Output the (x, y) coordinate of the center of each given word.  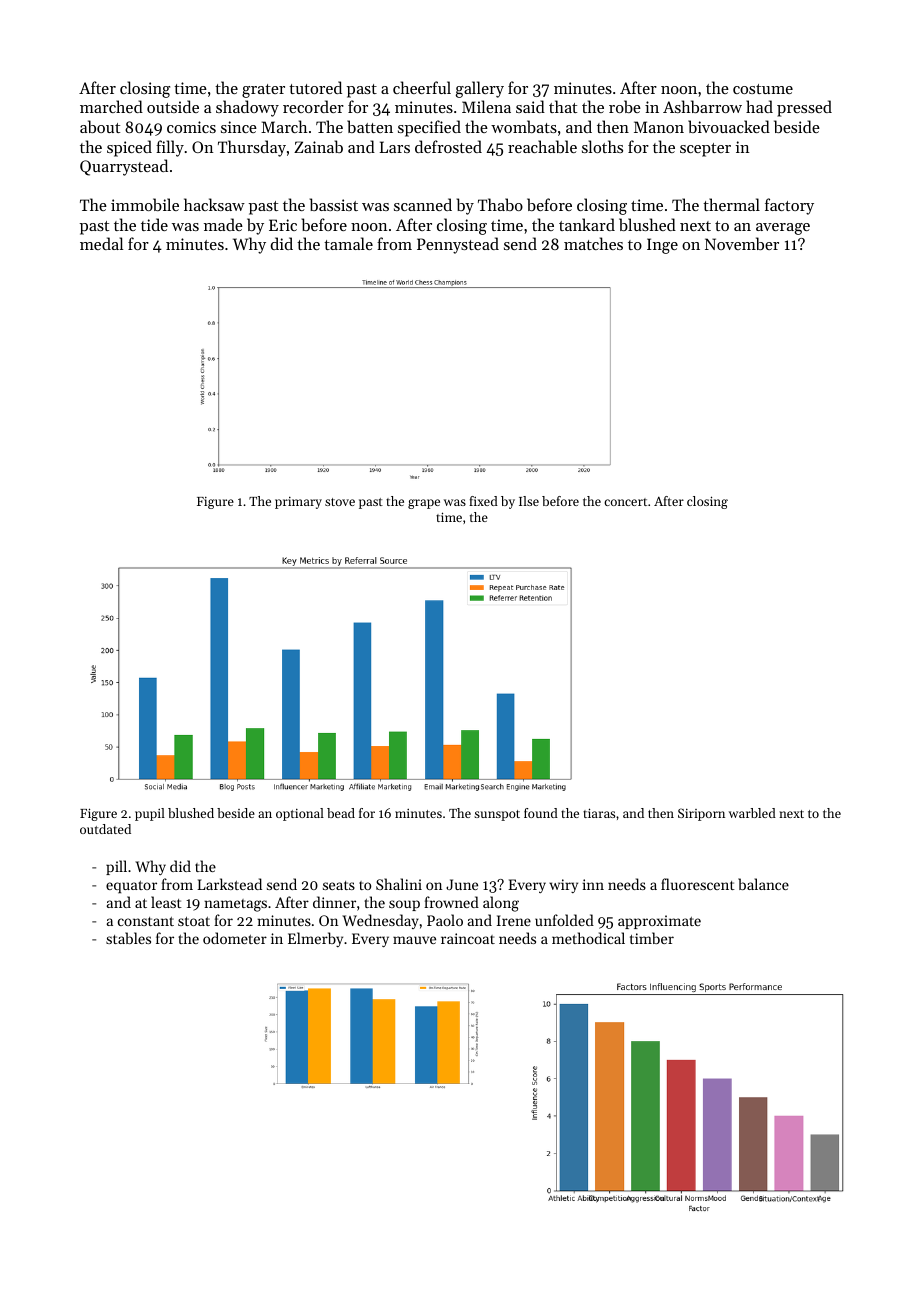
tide (154, 224)
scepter (705, 150)
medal (101, 243)
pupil (150, 814)
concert (625, 502)
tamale (348, 243)
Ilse (529, 501)
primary (298, 503)
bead (341, 813)
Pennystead (458, 245)
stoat (194, 921)
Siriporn (701, 814)
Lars (395, 147)
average (783, 229)
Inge (662, 246)
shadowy (247, 108)
